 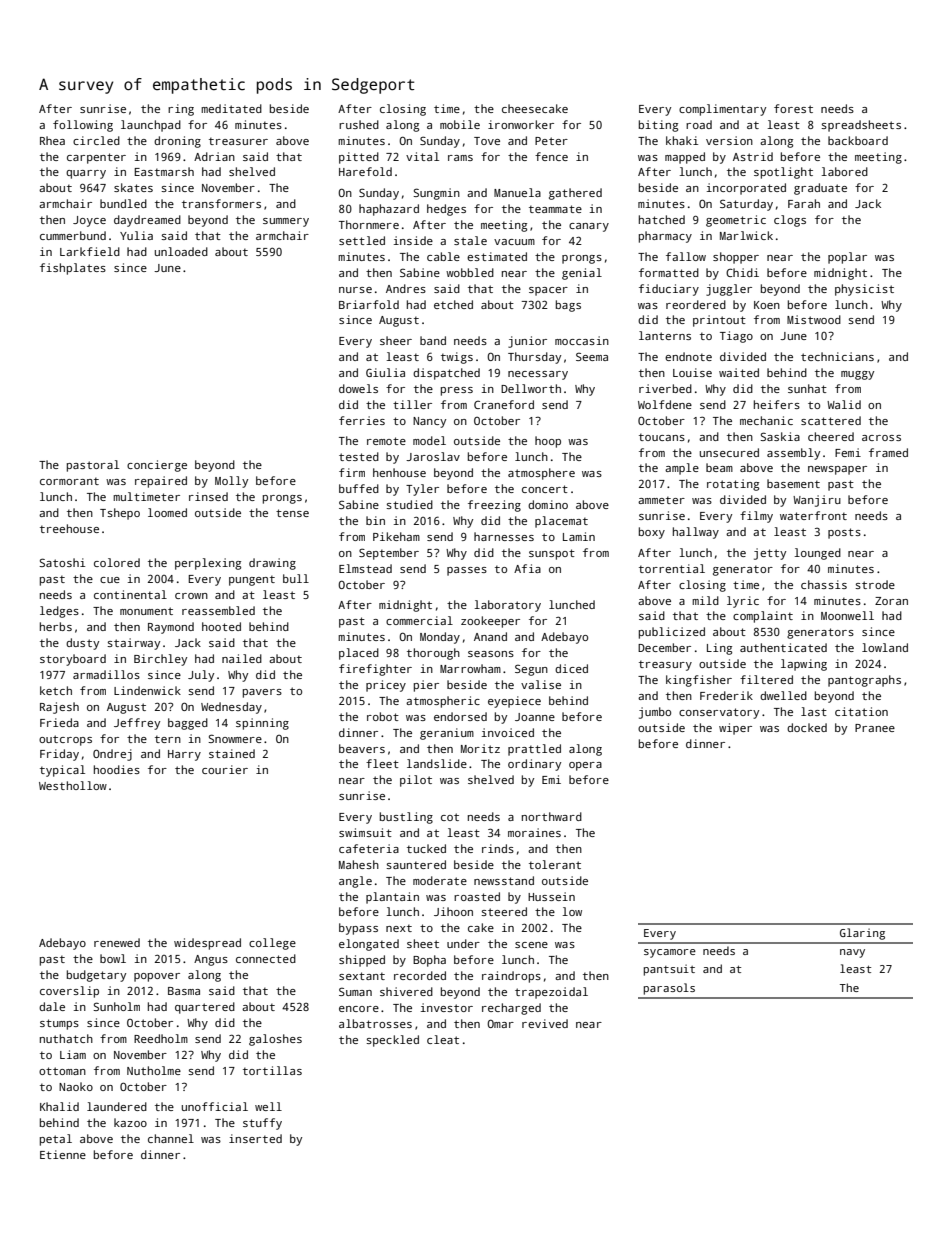 What do you see at coordinates (426, 848) in the document?
I see `tucked` at bounding box center [426, 848].
